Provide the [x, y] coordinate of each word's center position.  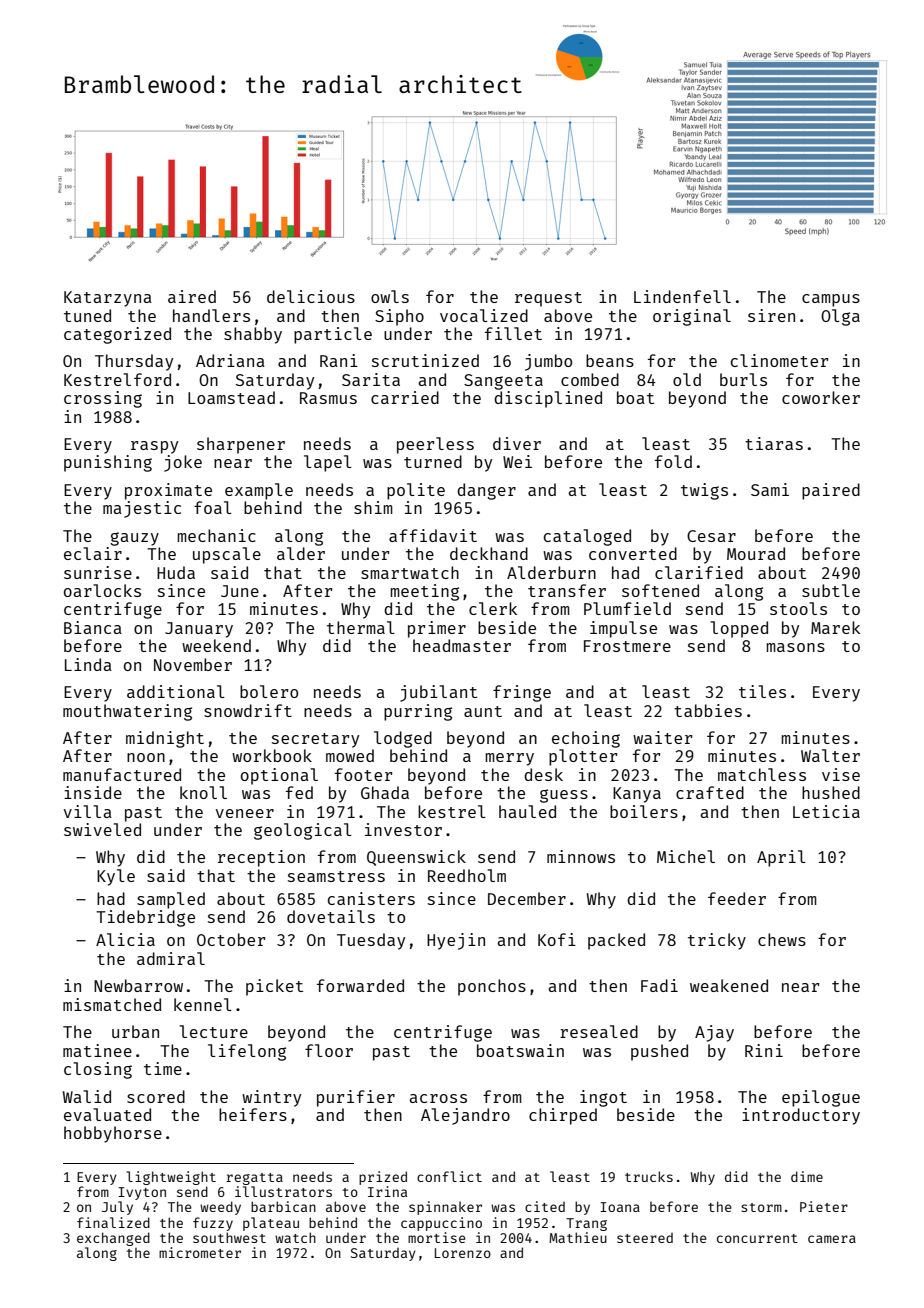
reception [261, 858]
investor [403, 829]
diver [517, 443]
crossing [103, 399]
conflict [449, 1176]
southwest [229, 1237]
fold [673, 461]
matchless [762, 774]
